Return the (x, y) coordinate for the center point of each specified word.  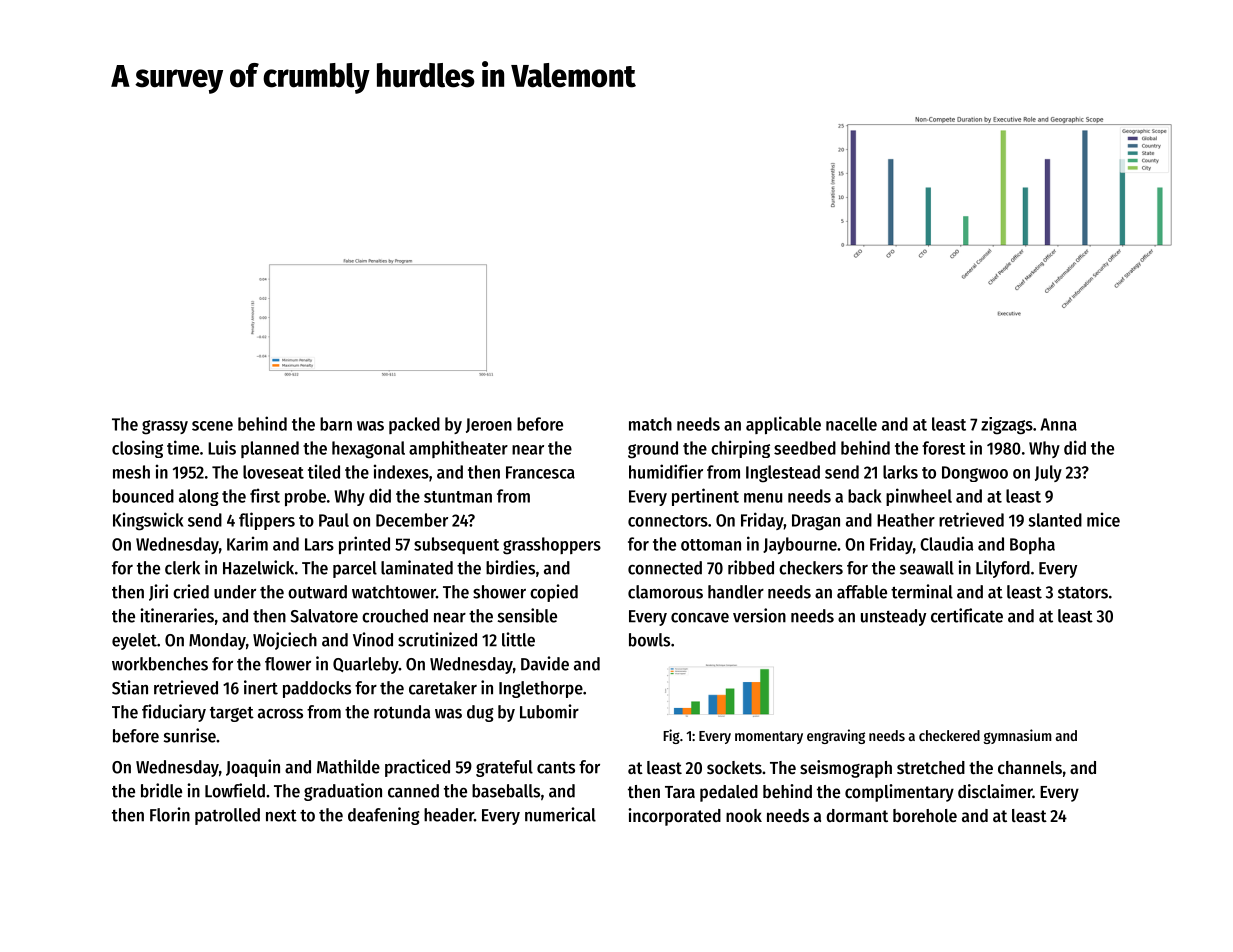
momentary (769, 737)
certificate (967, 615)
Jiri (158, 592)
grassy (165, 427)
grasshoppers (552, 546)
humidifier (666, 471)
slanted (1055, 520)
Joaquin (253, 768)
